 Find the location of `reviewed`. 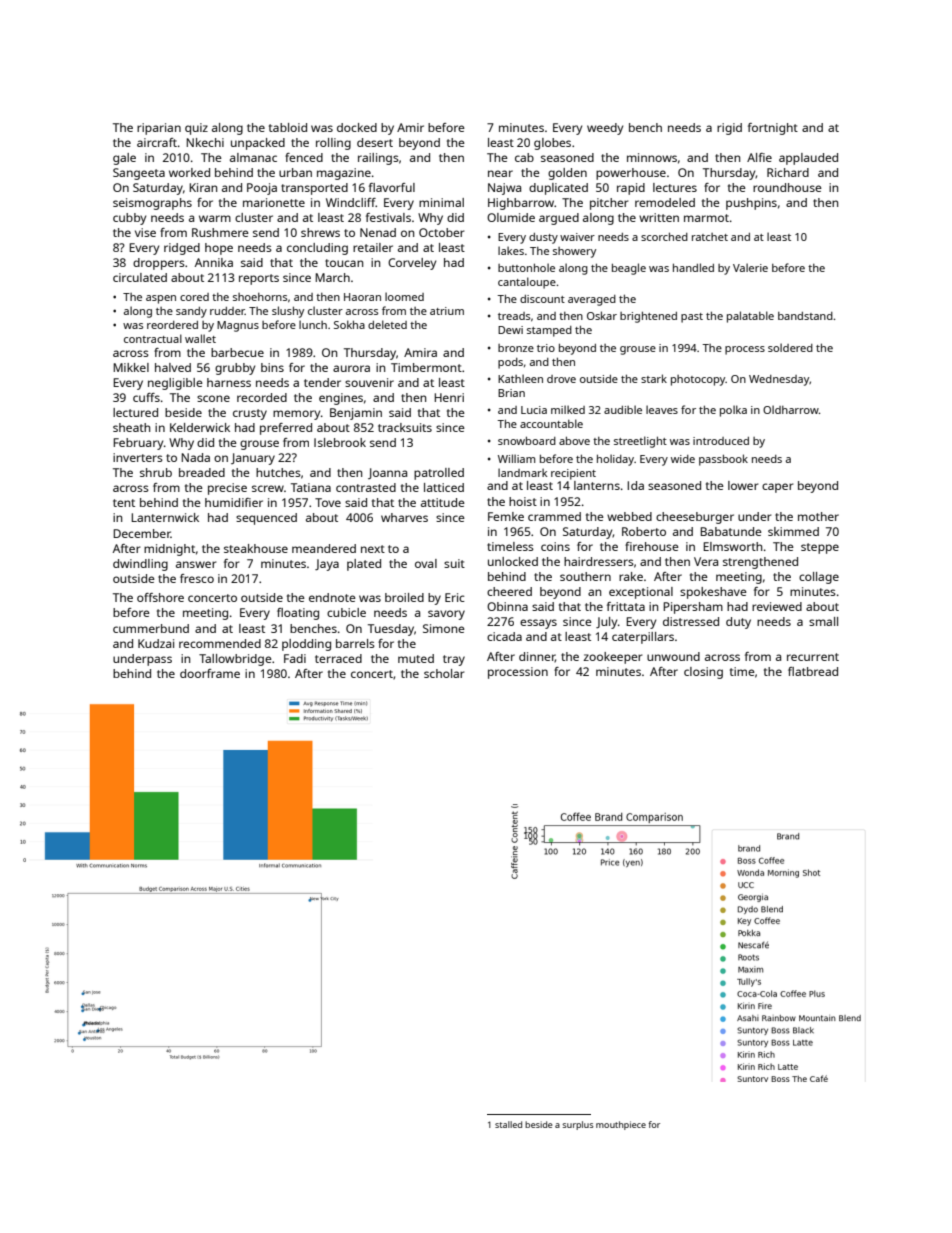

reviewed is located at coordinates (777, 606).
